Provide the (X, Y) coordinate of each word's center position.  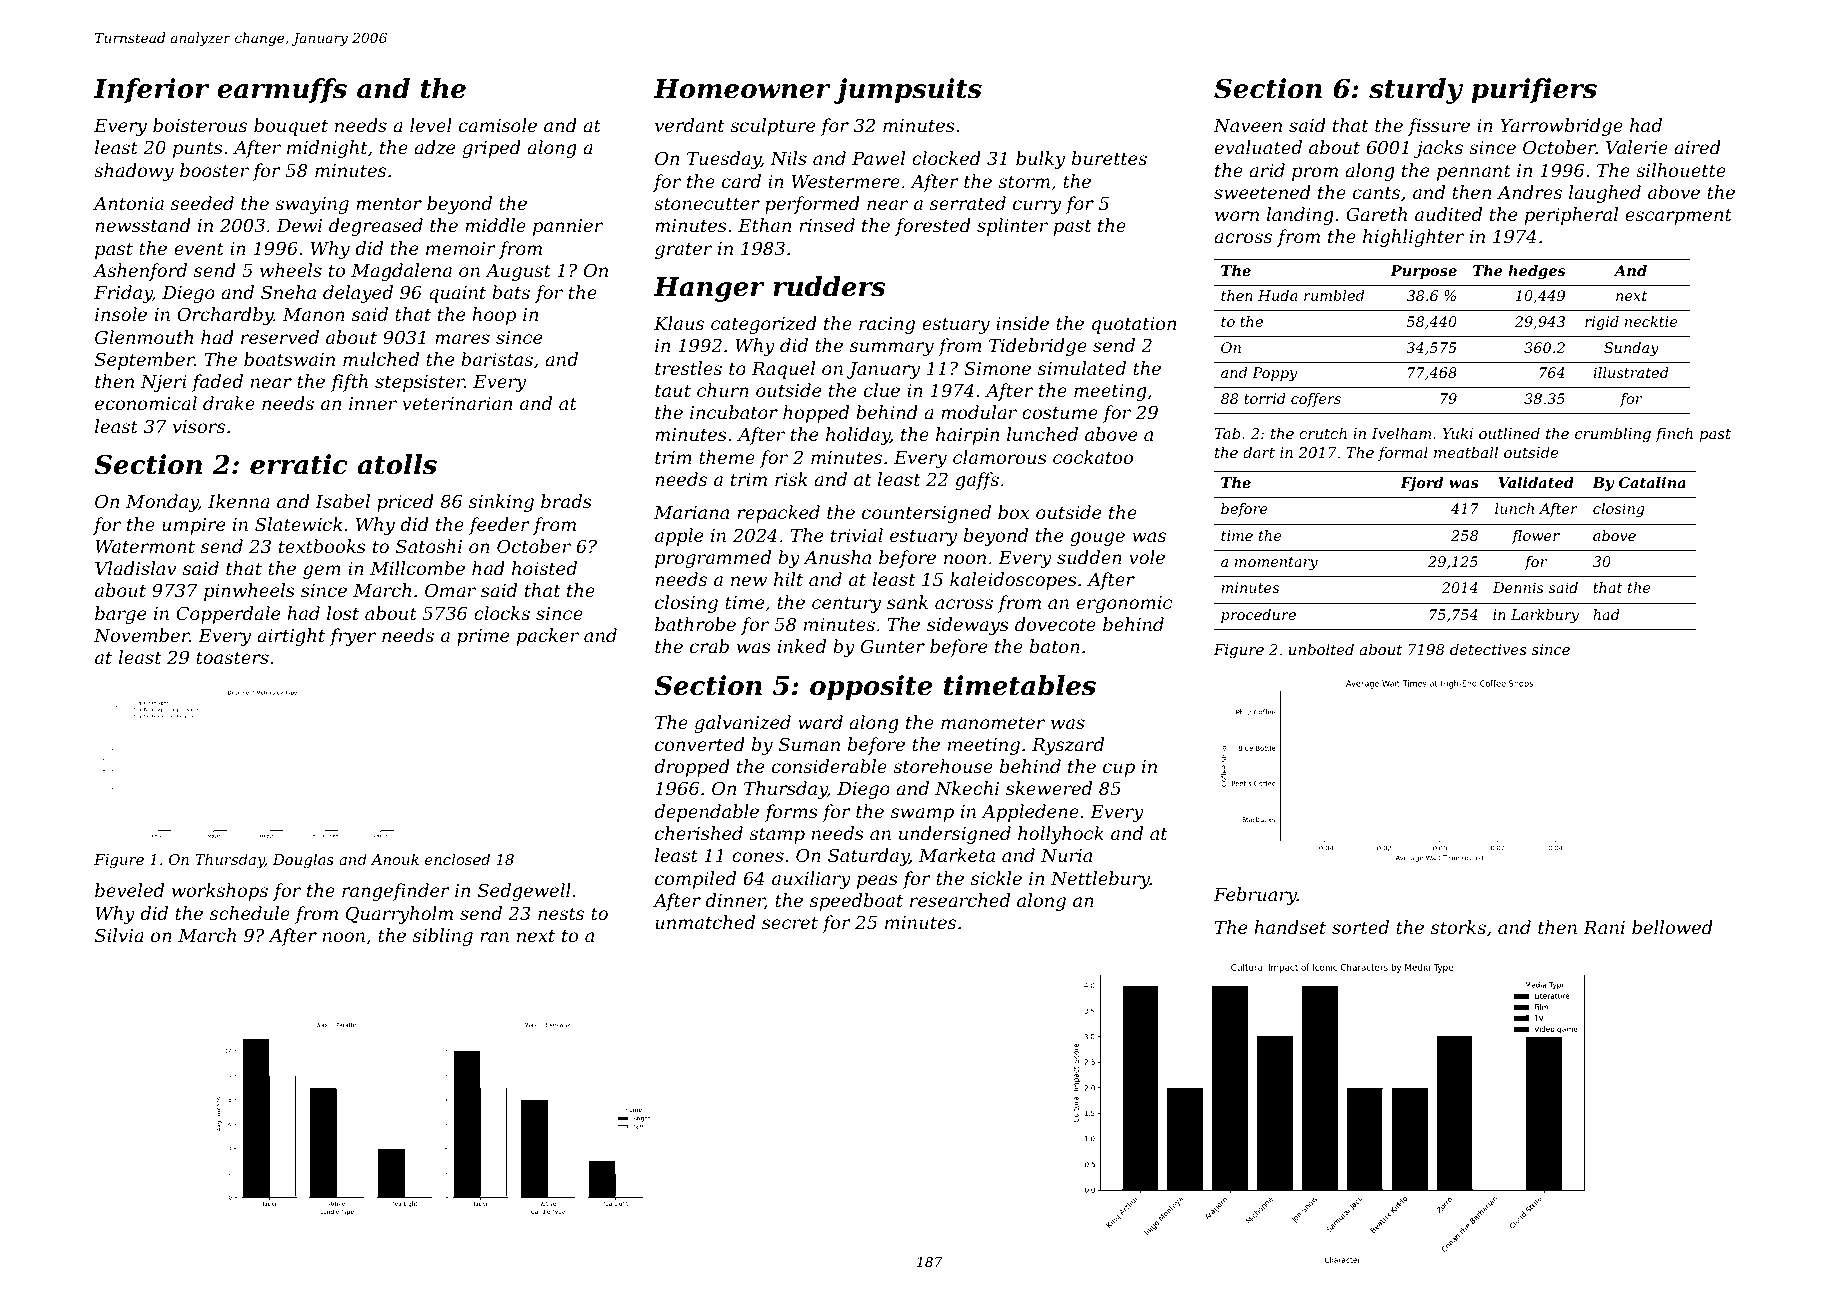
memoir (461, 248)
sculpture (772, 127)
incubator (734, 412)
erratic (299, 464)
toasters (232, 658)
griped (492, 149)
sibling (443, 937)
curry (1037, 207)
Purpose (1423, 272)
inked (802, 646)
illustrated (1631, 372)
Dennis (1518, 587)
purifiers (1534, 91)
